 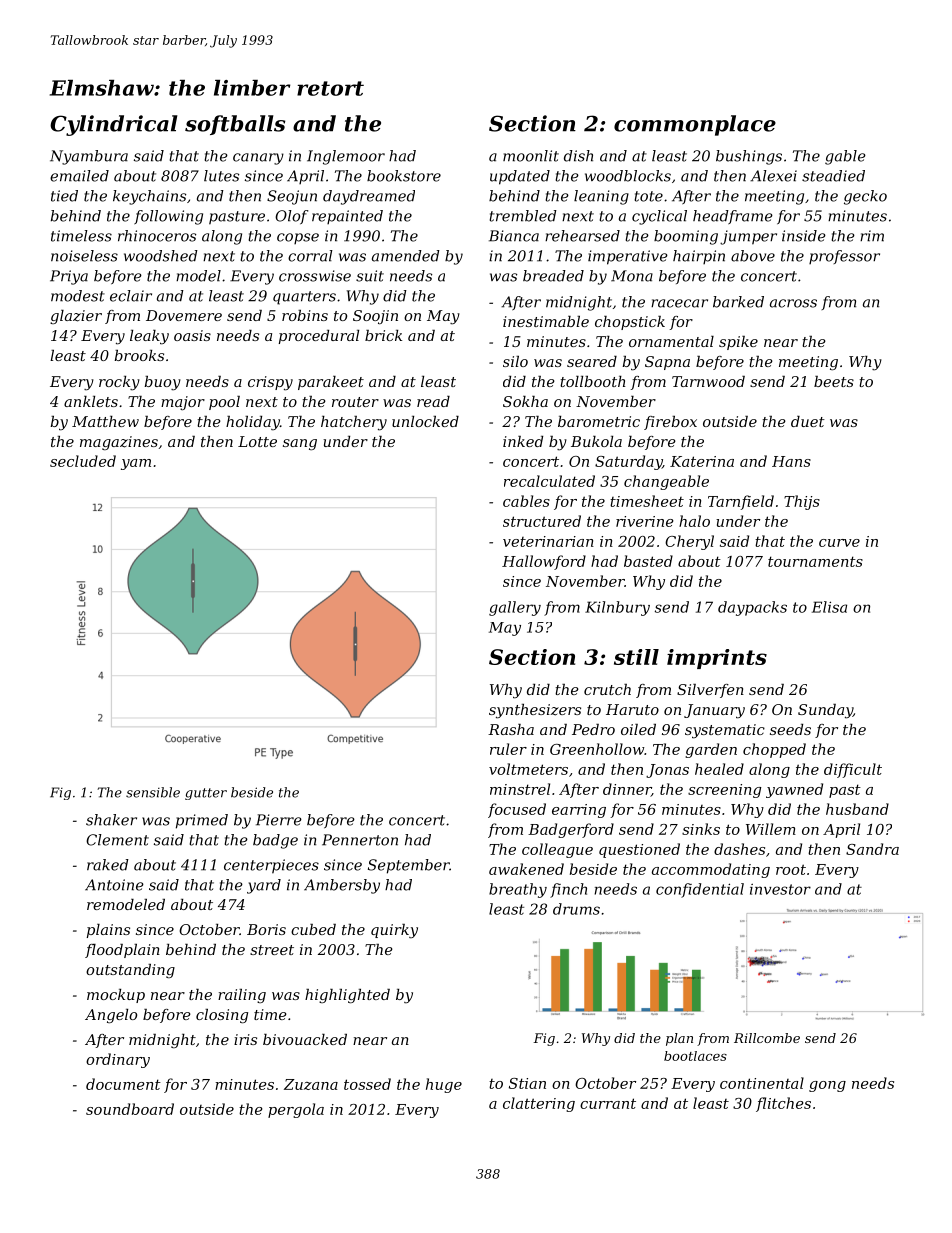 What do you see at coordinates (531, 156) in the image?
I see `moonlit` at bounding box center [531, 156].
